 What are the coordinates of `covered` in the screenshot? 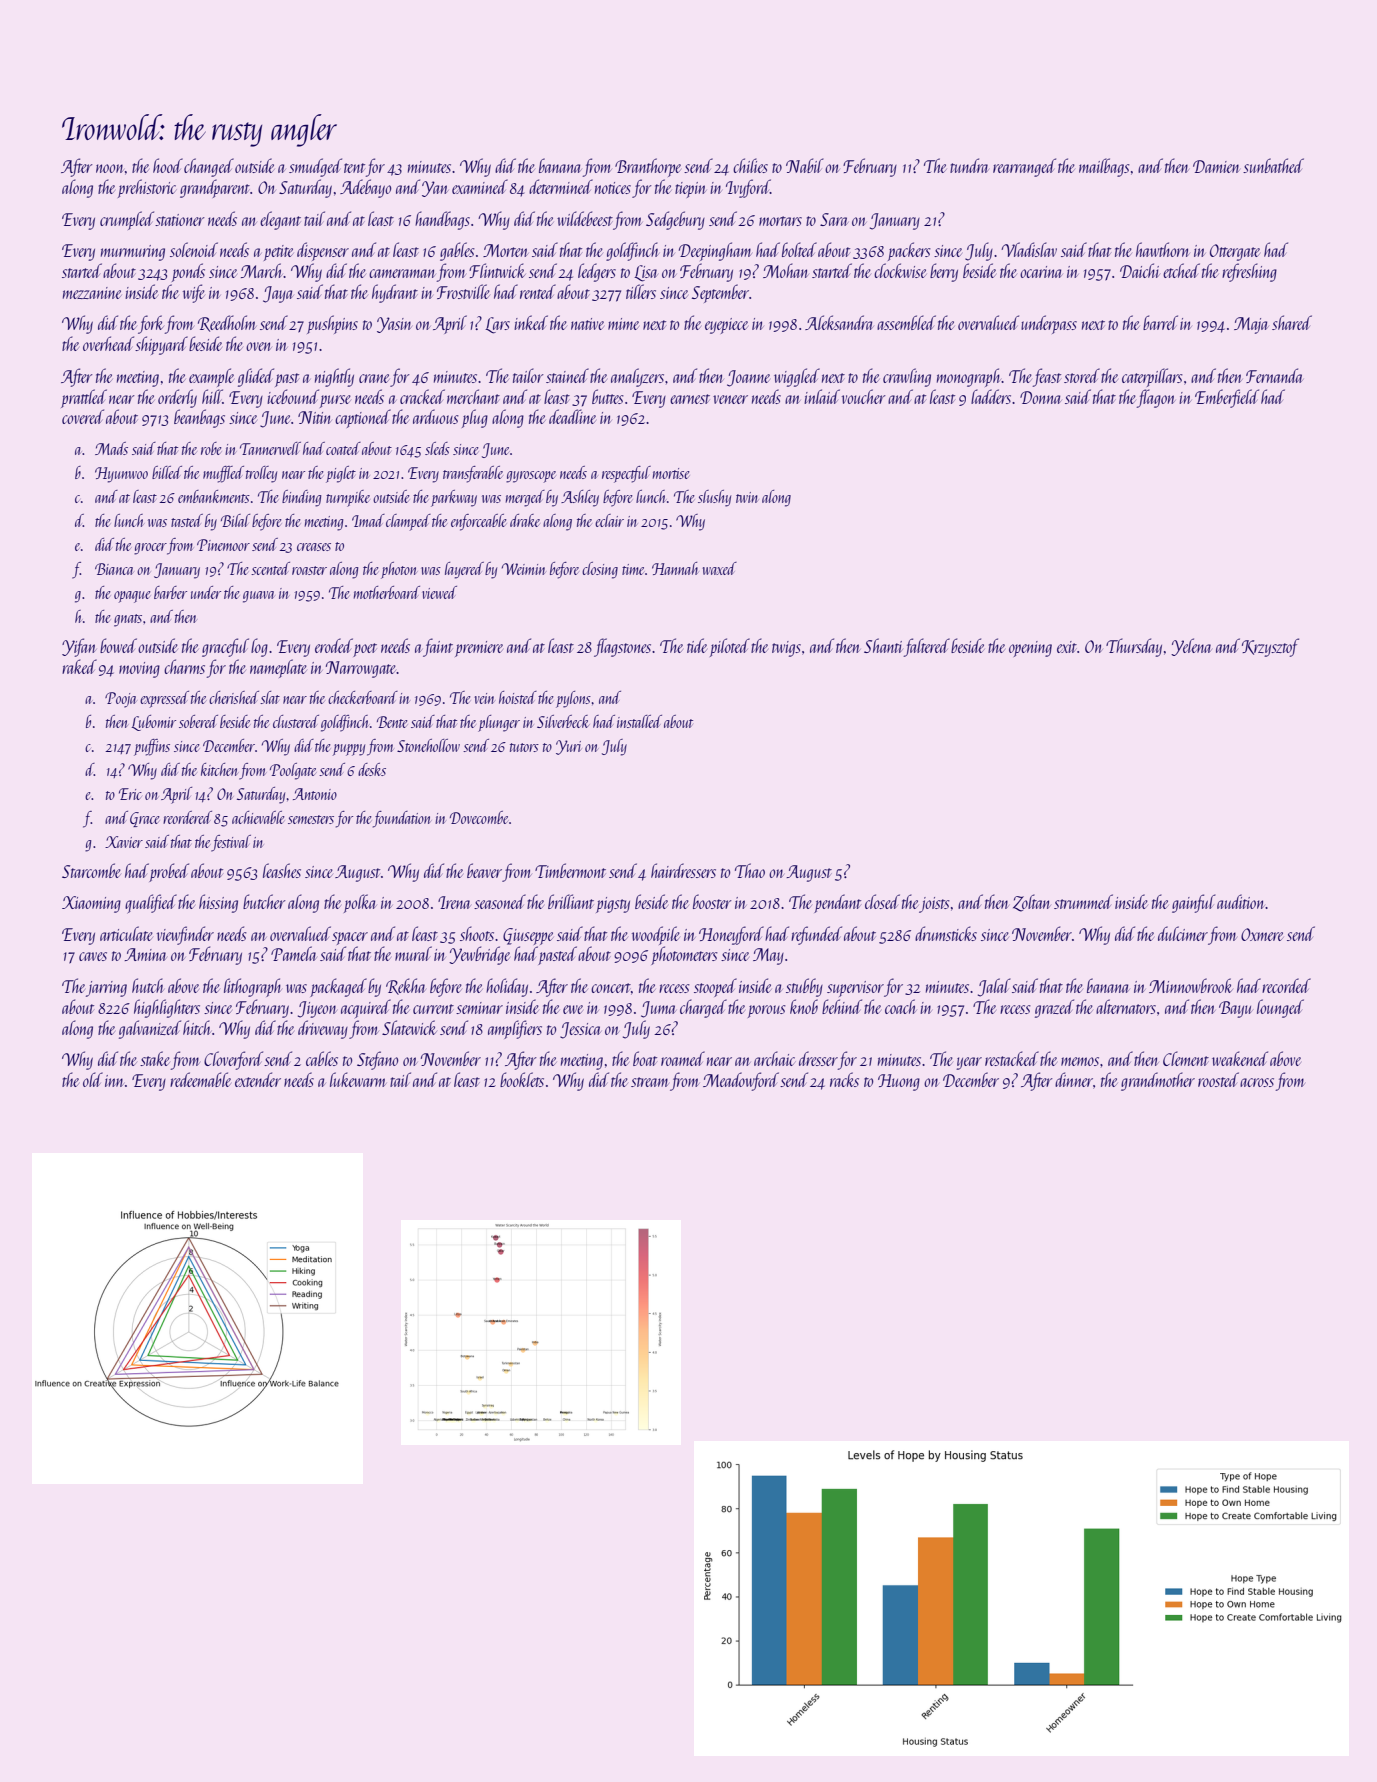 It's located at (83, 416).
